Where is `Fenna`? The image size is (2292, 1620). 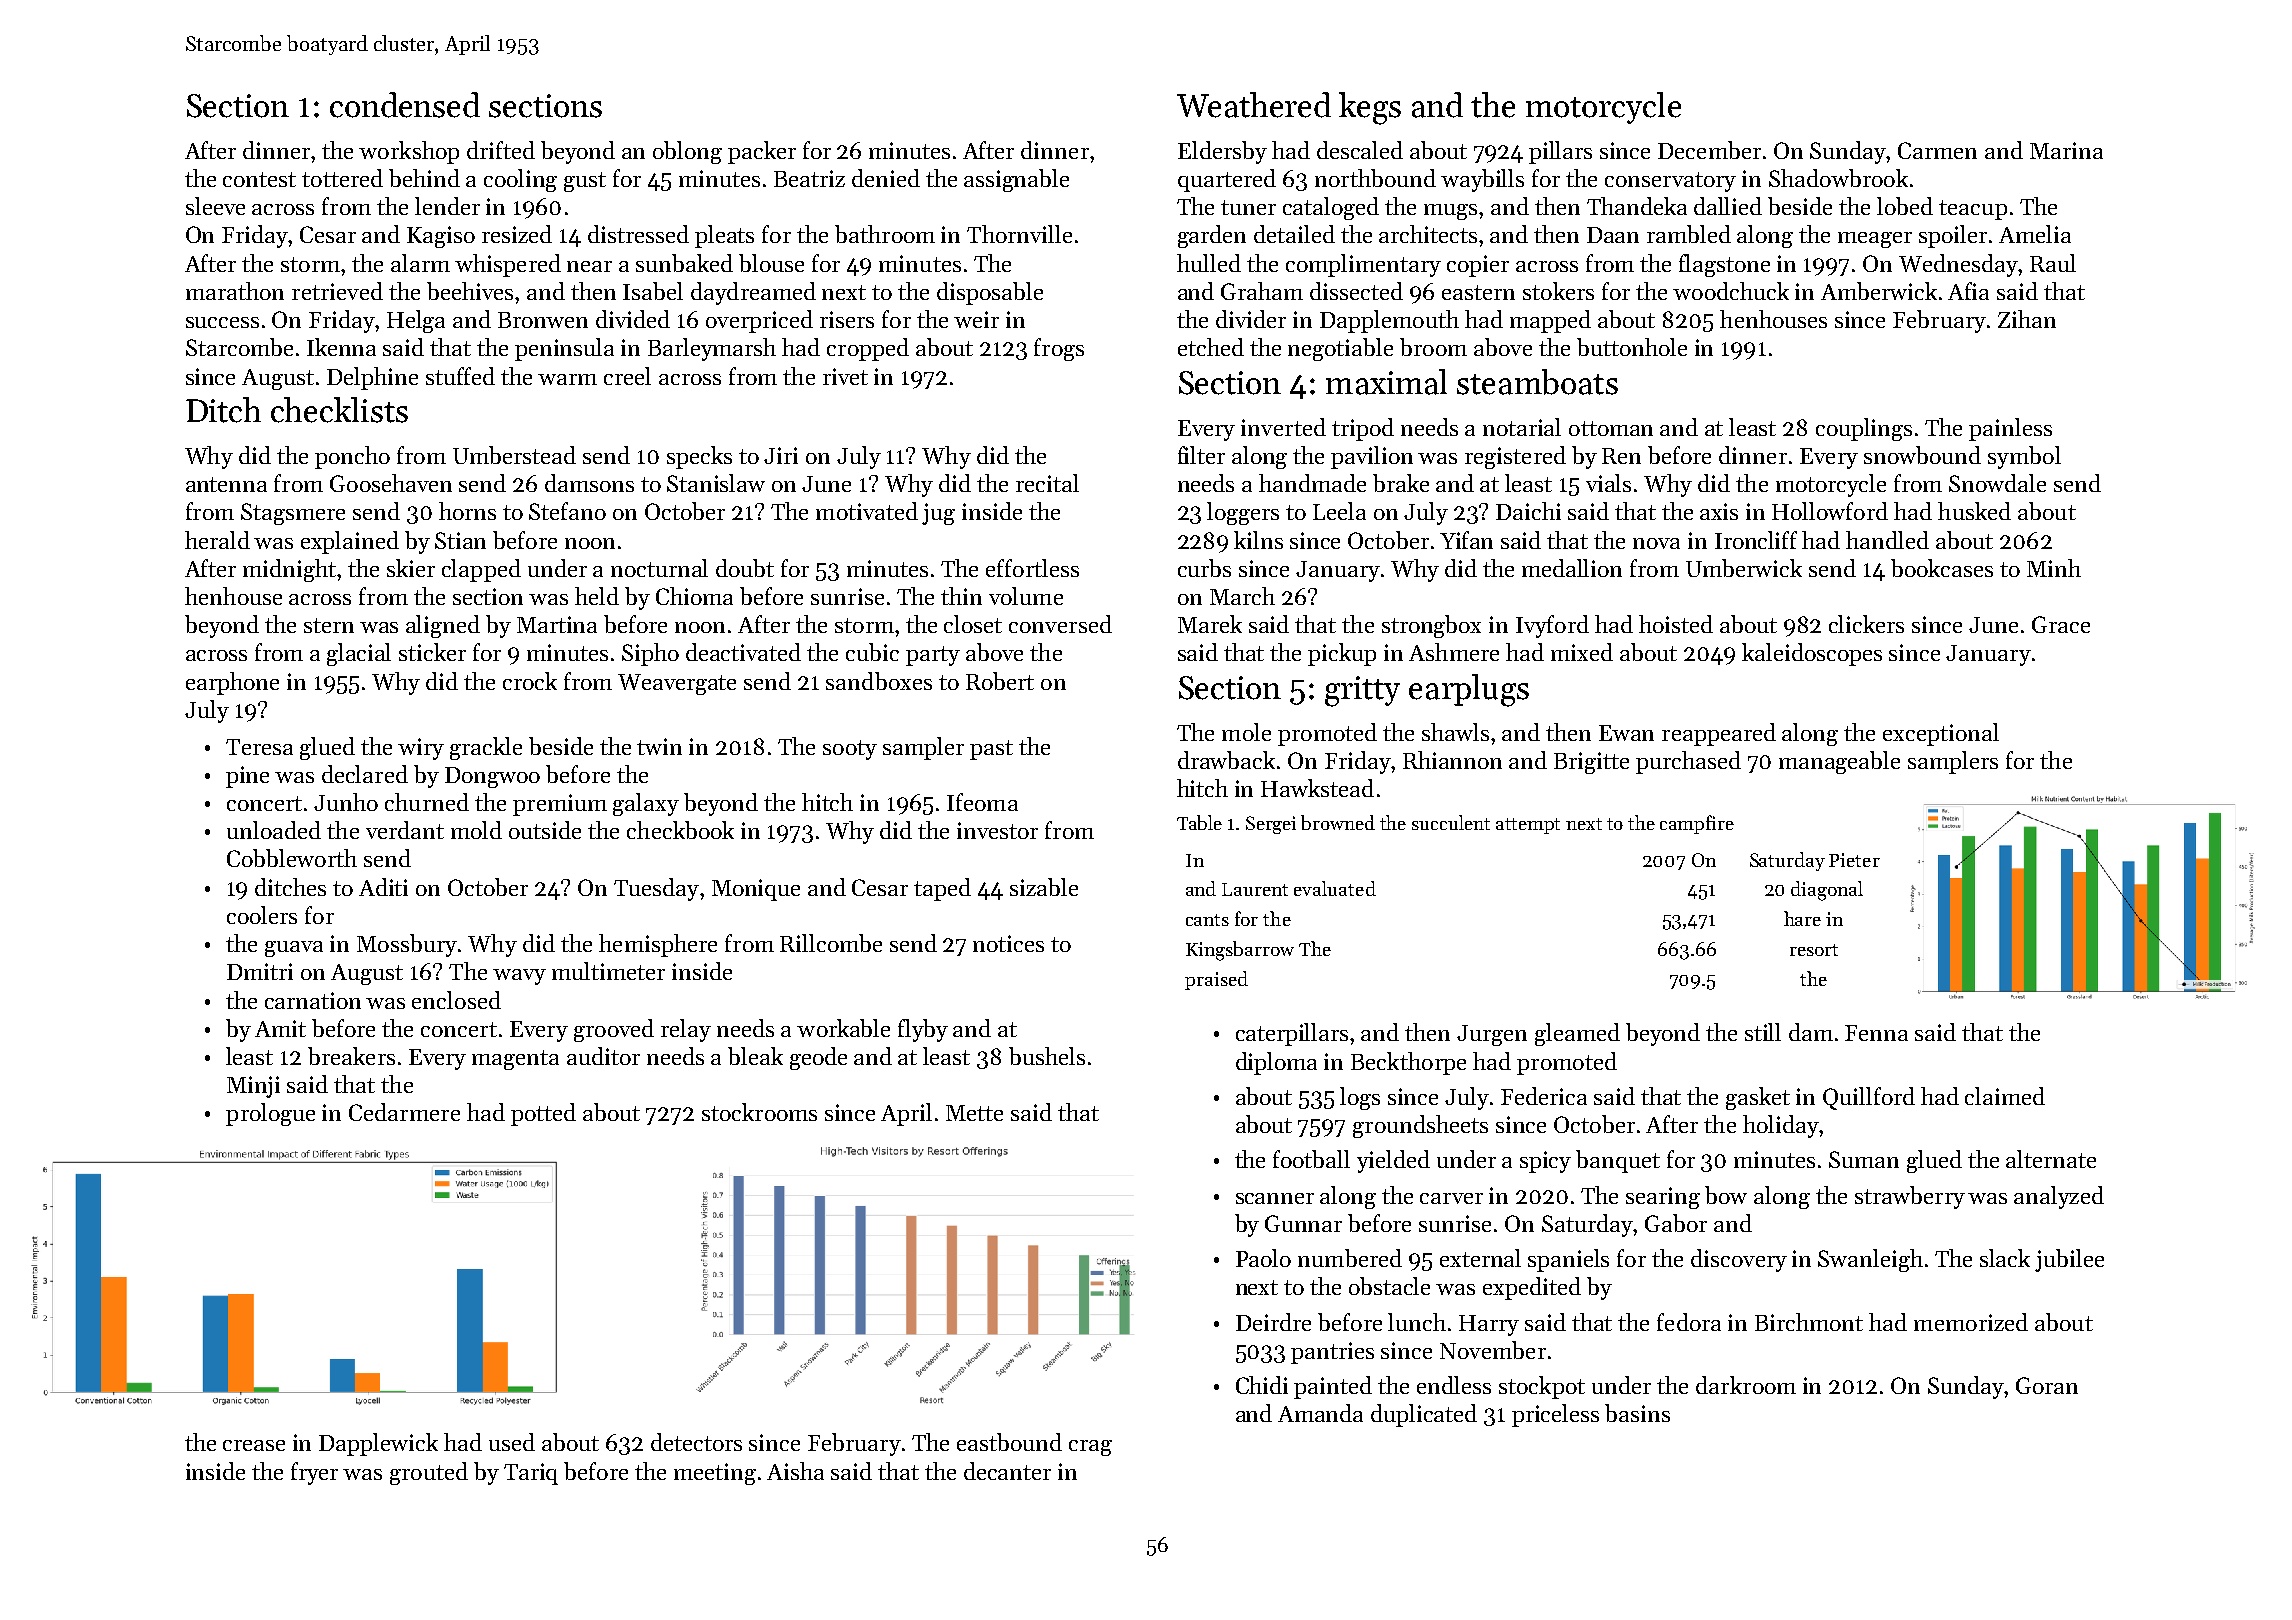 Fenna is located at coordinates (1876, 1033).
